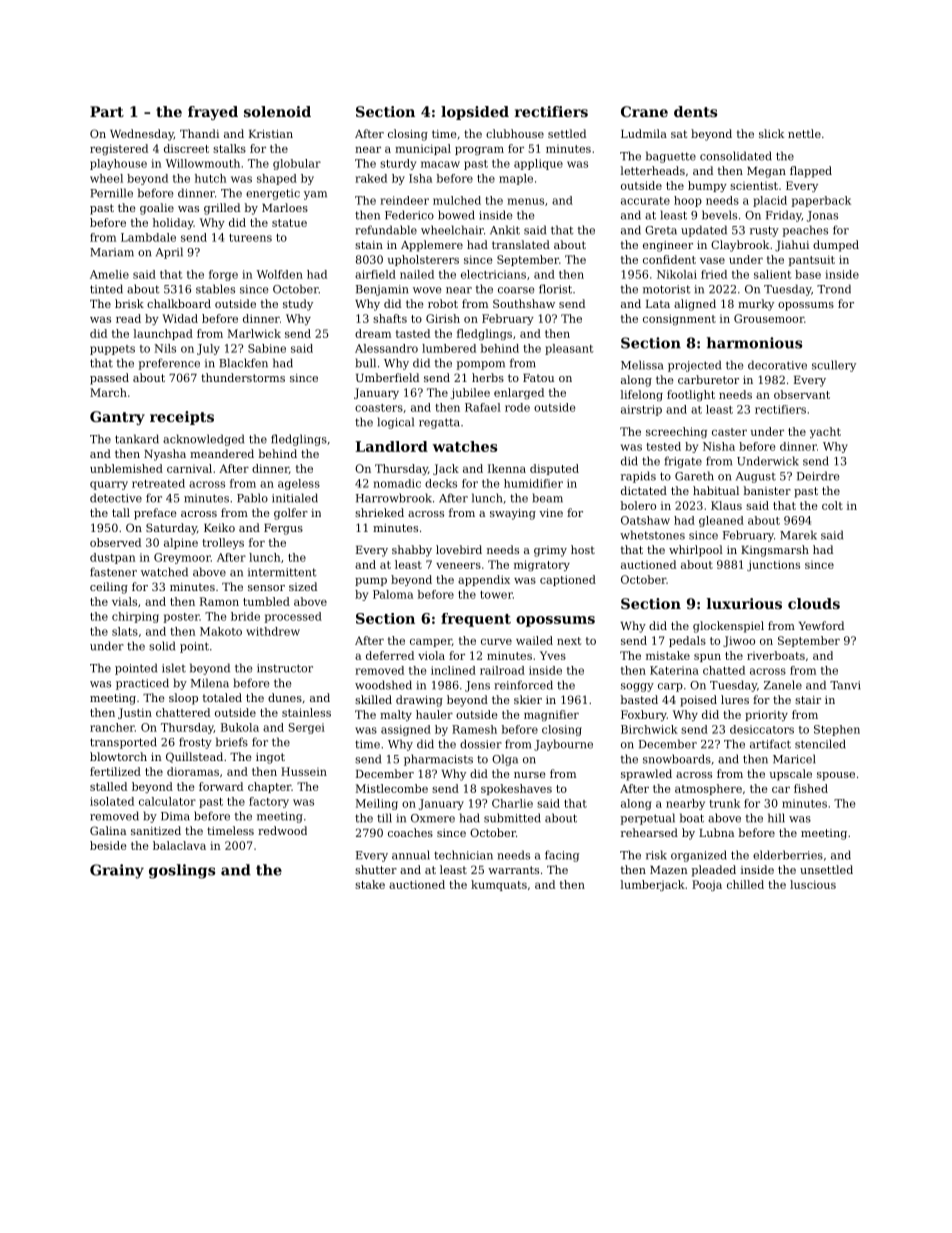 The width and height of the image is (952, 1233). Describe the element at coordinates (379, 408) in the image. I see `coasters` at that location.
